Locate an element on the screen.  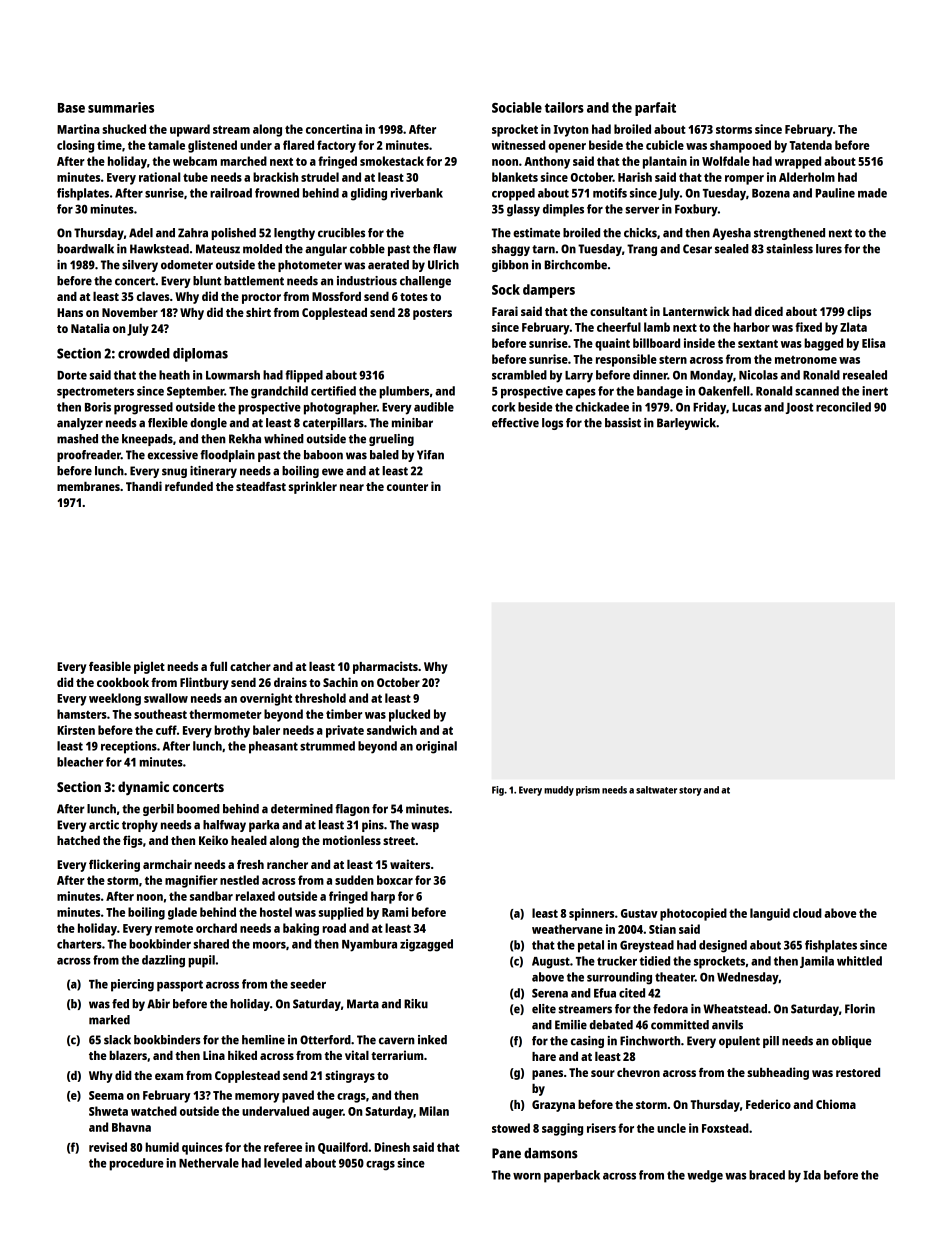
upward is located at coordinates (190, 130).
